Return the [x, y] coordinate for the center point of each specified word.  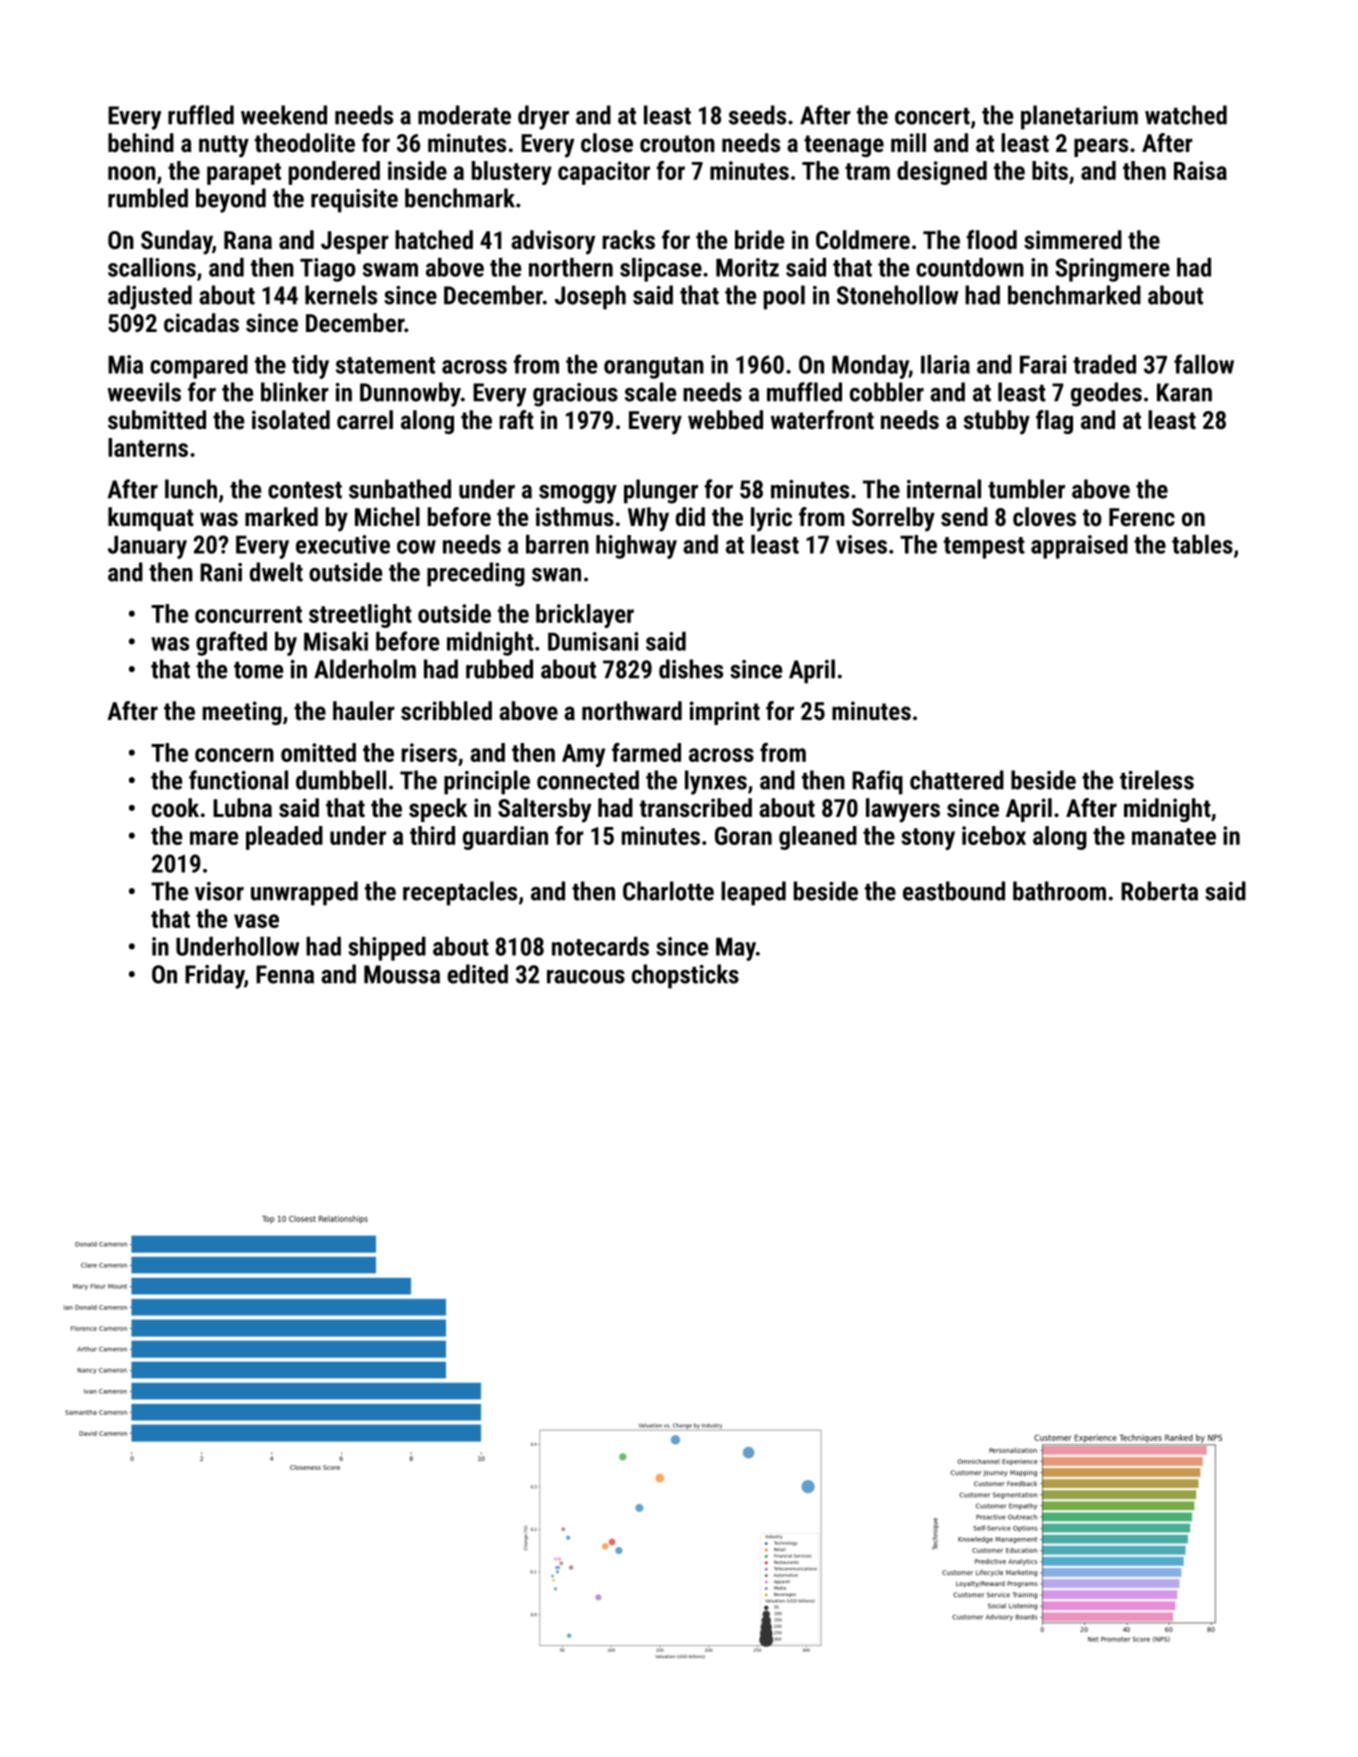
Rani [221, 572]
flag [1054, 422]
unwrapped [304, 893]
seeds [757, 115]
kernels [341, 295]
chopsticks [685, 976]
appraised [1079, 547]
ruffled [201, 115]
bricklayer [585, 616]
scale [650, 392]
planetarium [1079, 117]
